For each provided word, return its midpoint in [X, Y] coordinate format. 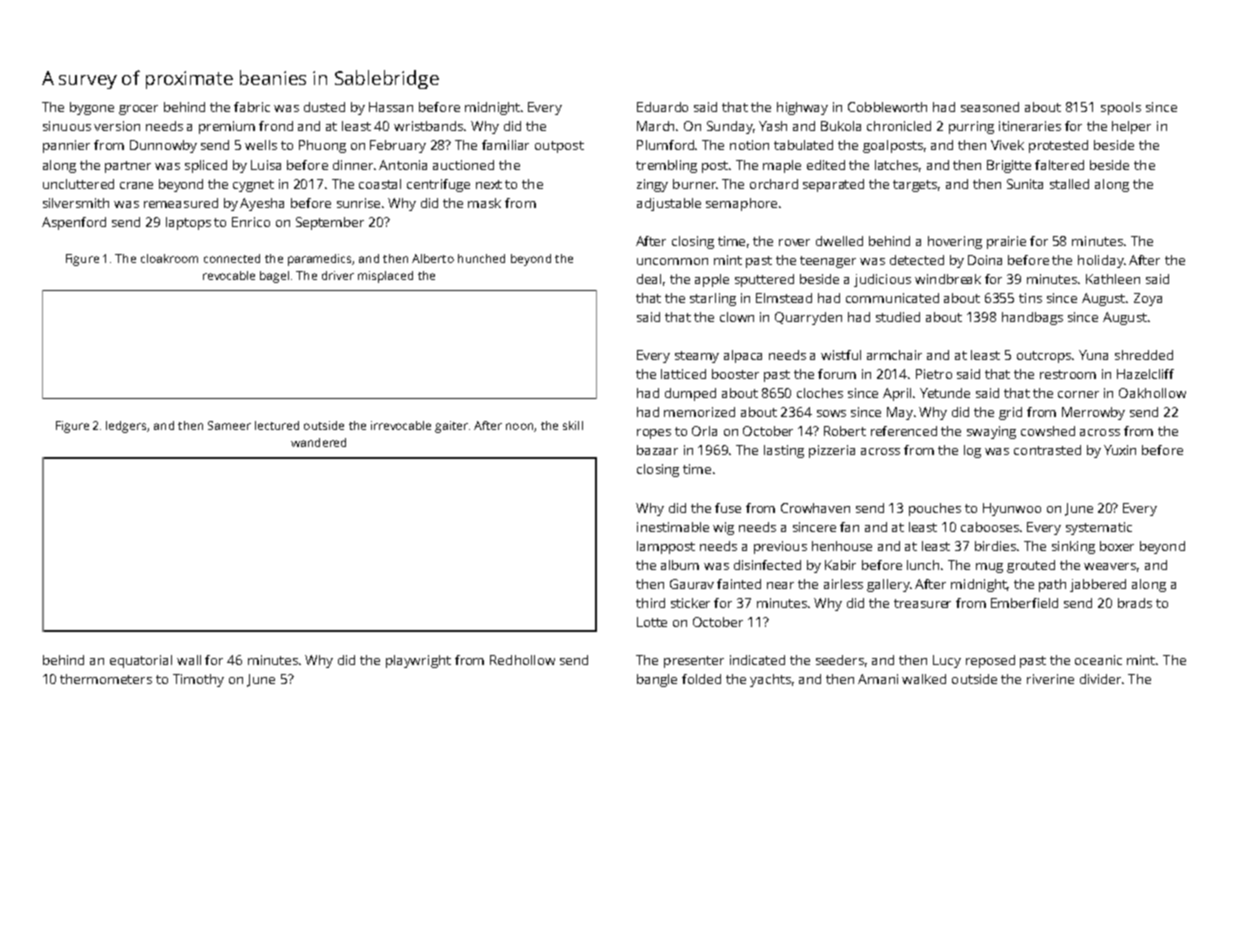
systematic [1099, 528]
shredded [1144, 355]
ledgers [126, 427]
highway [802, 108]
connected [232, 258]
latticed [683, 374]
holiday [1101, 261]
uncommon [672, 261]
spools [1121, 108]
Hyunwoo [1012, 509]
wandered [318, 442]
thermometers [106, 679]
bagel [274, 277]
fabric [252, 107]
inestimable [673, 527]
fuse [728, 508]
